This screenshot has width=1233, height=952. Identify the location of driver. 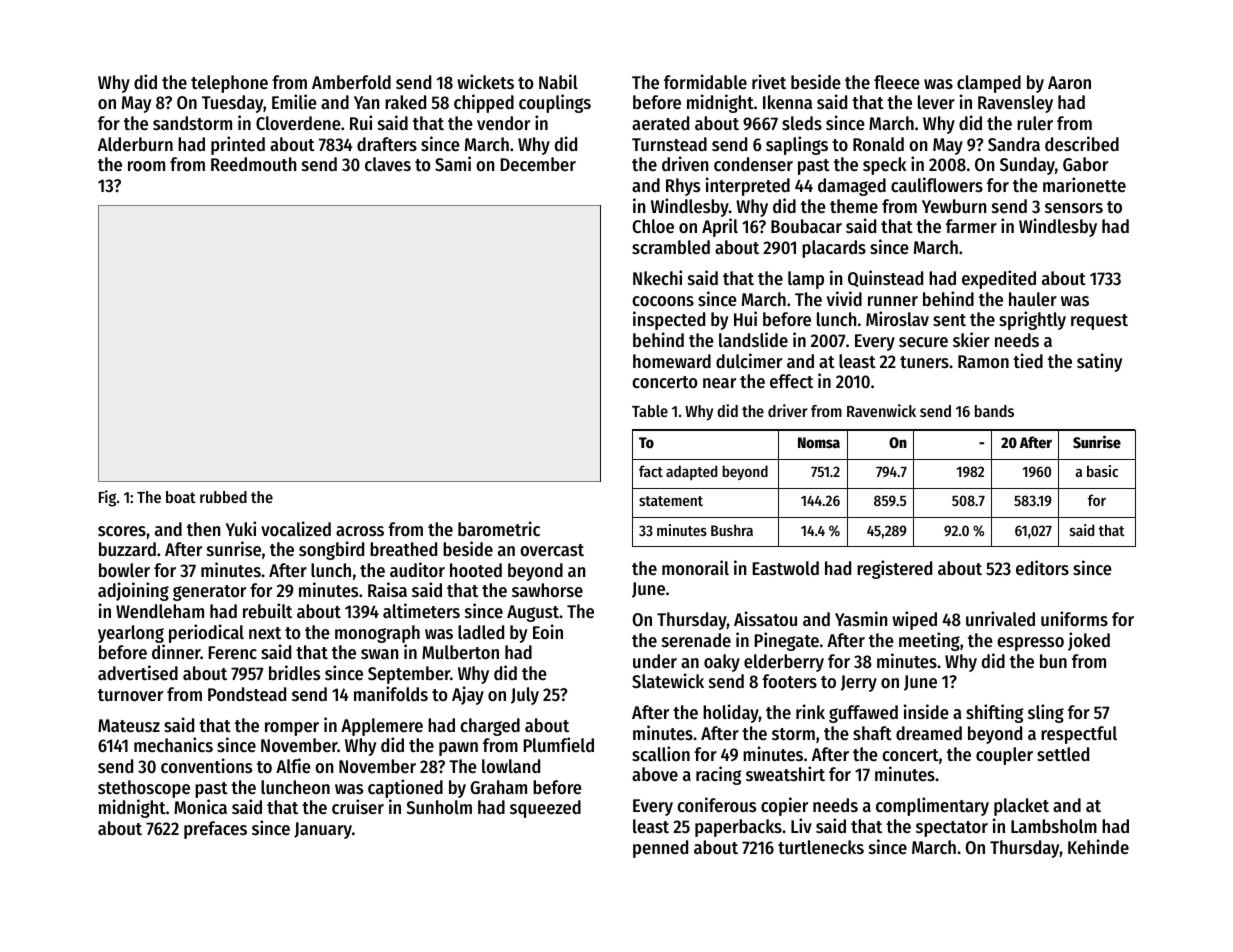
(788, 410).
